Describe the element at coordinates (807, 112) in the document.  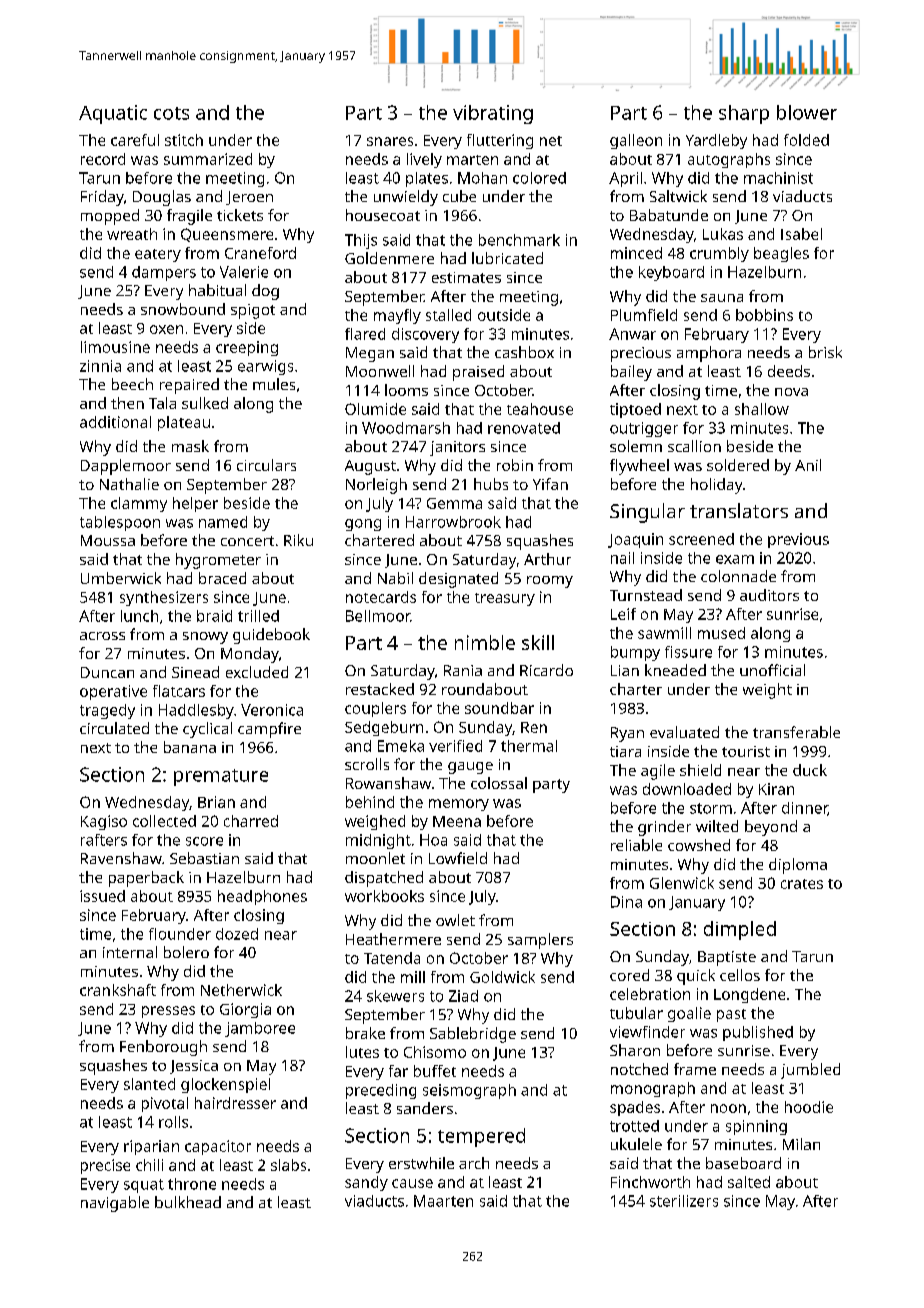
I see `blower` at that location.
